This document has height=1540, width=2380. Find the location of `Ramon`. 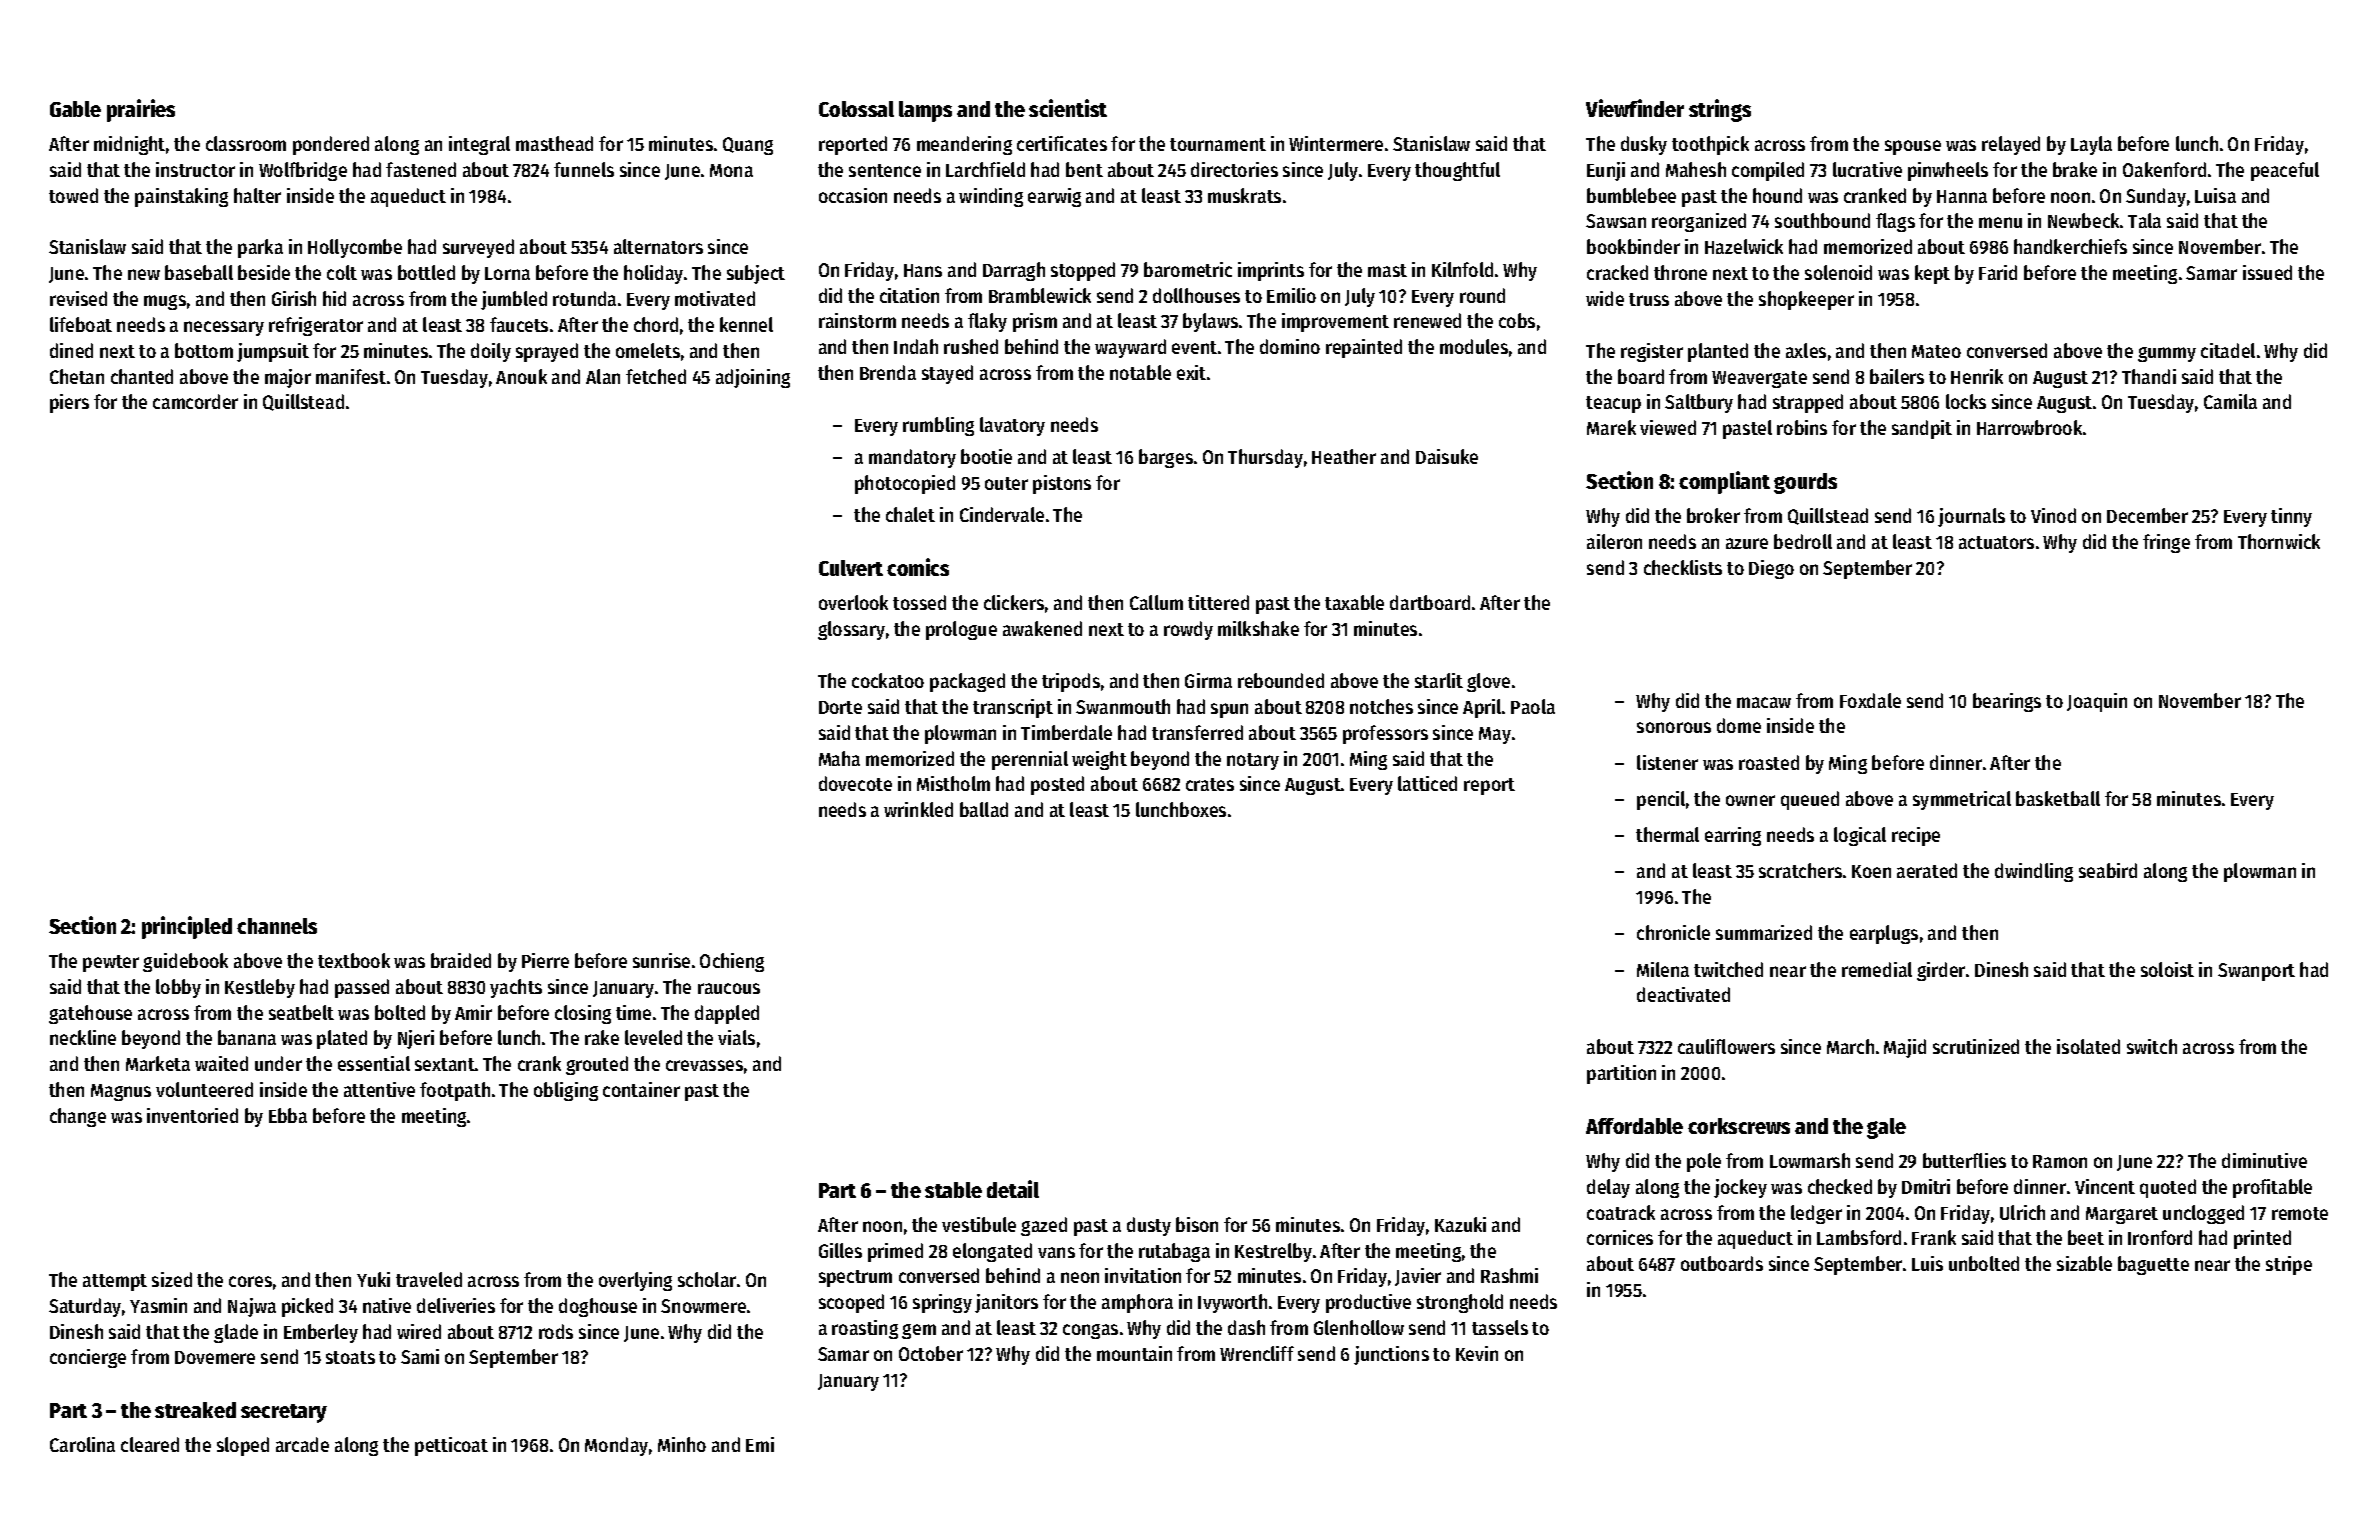

Ramon is located at coordinates (2060, 1161).
